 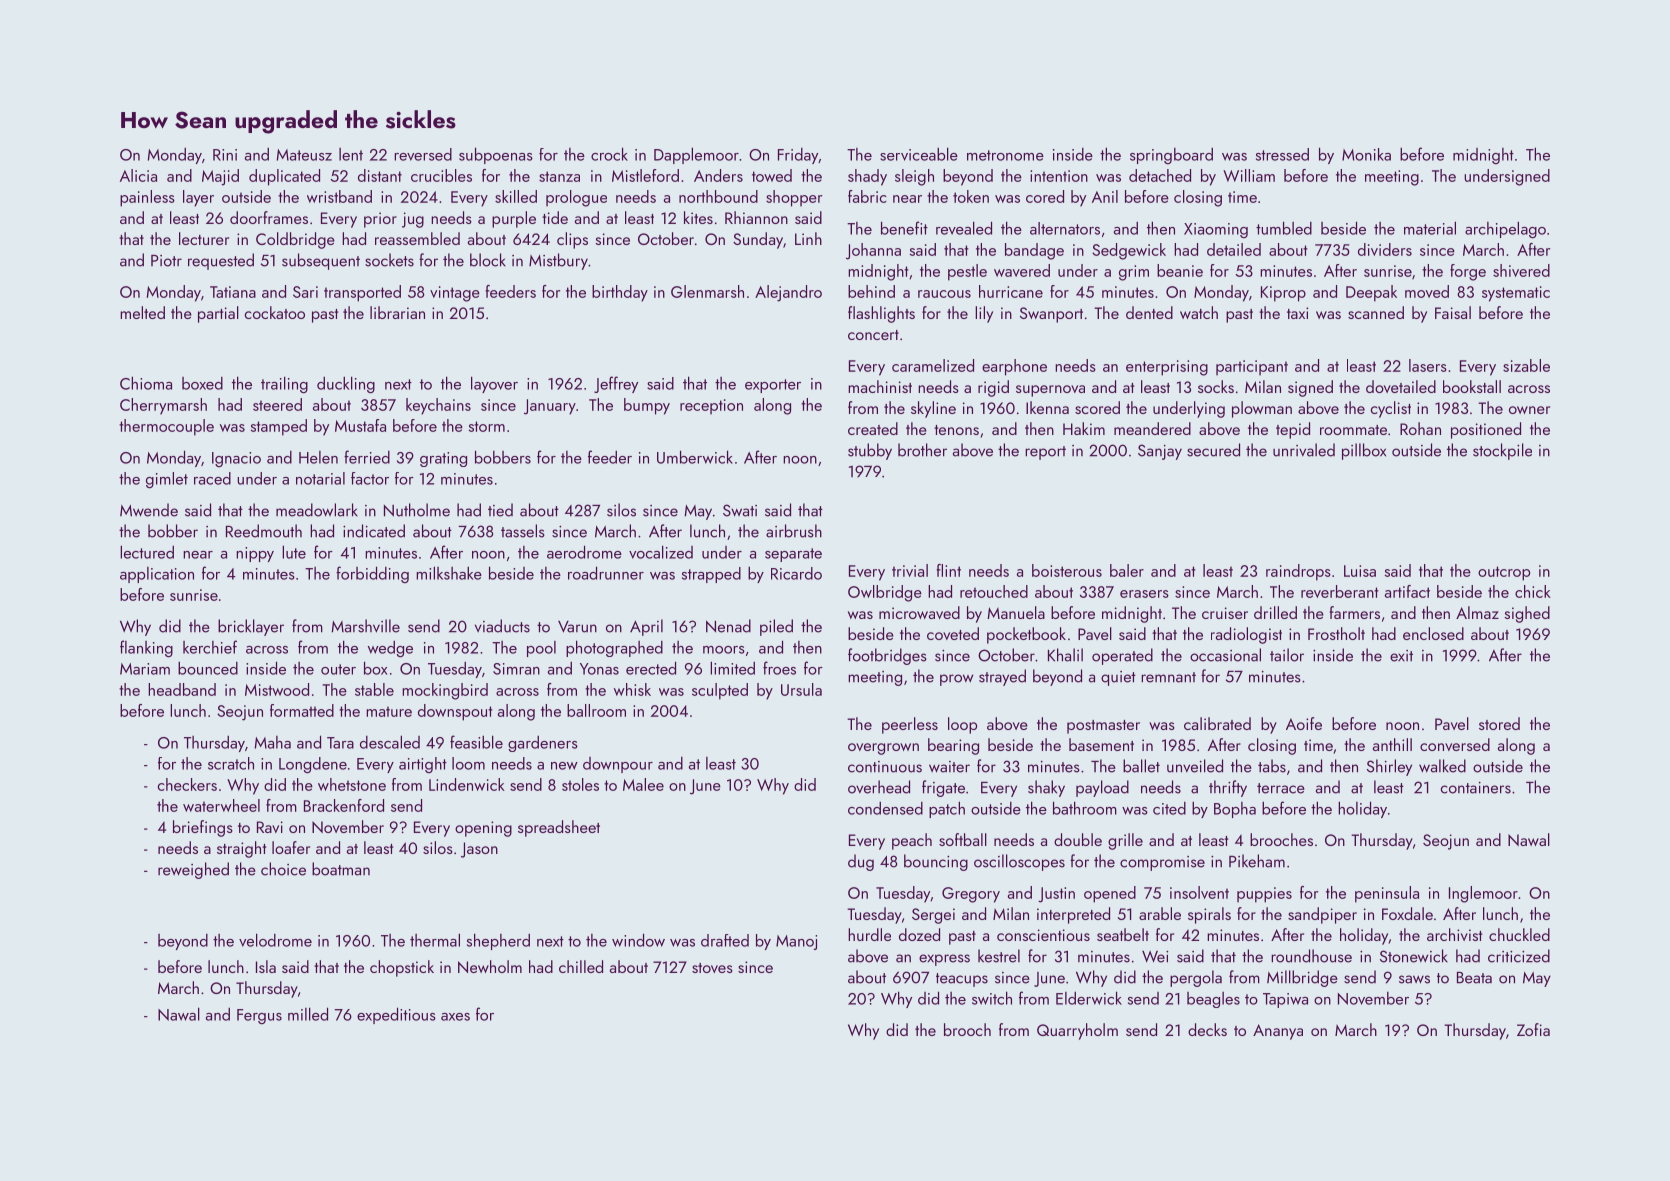 What do you see at coordinates (500, 510) in the screenshot?
I see `tied` at bounding box center [500, 510].
